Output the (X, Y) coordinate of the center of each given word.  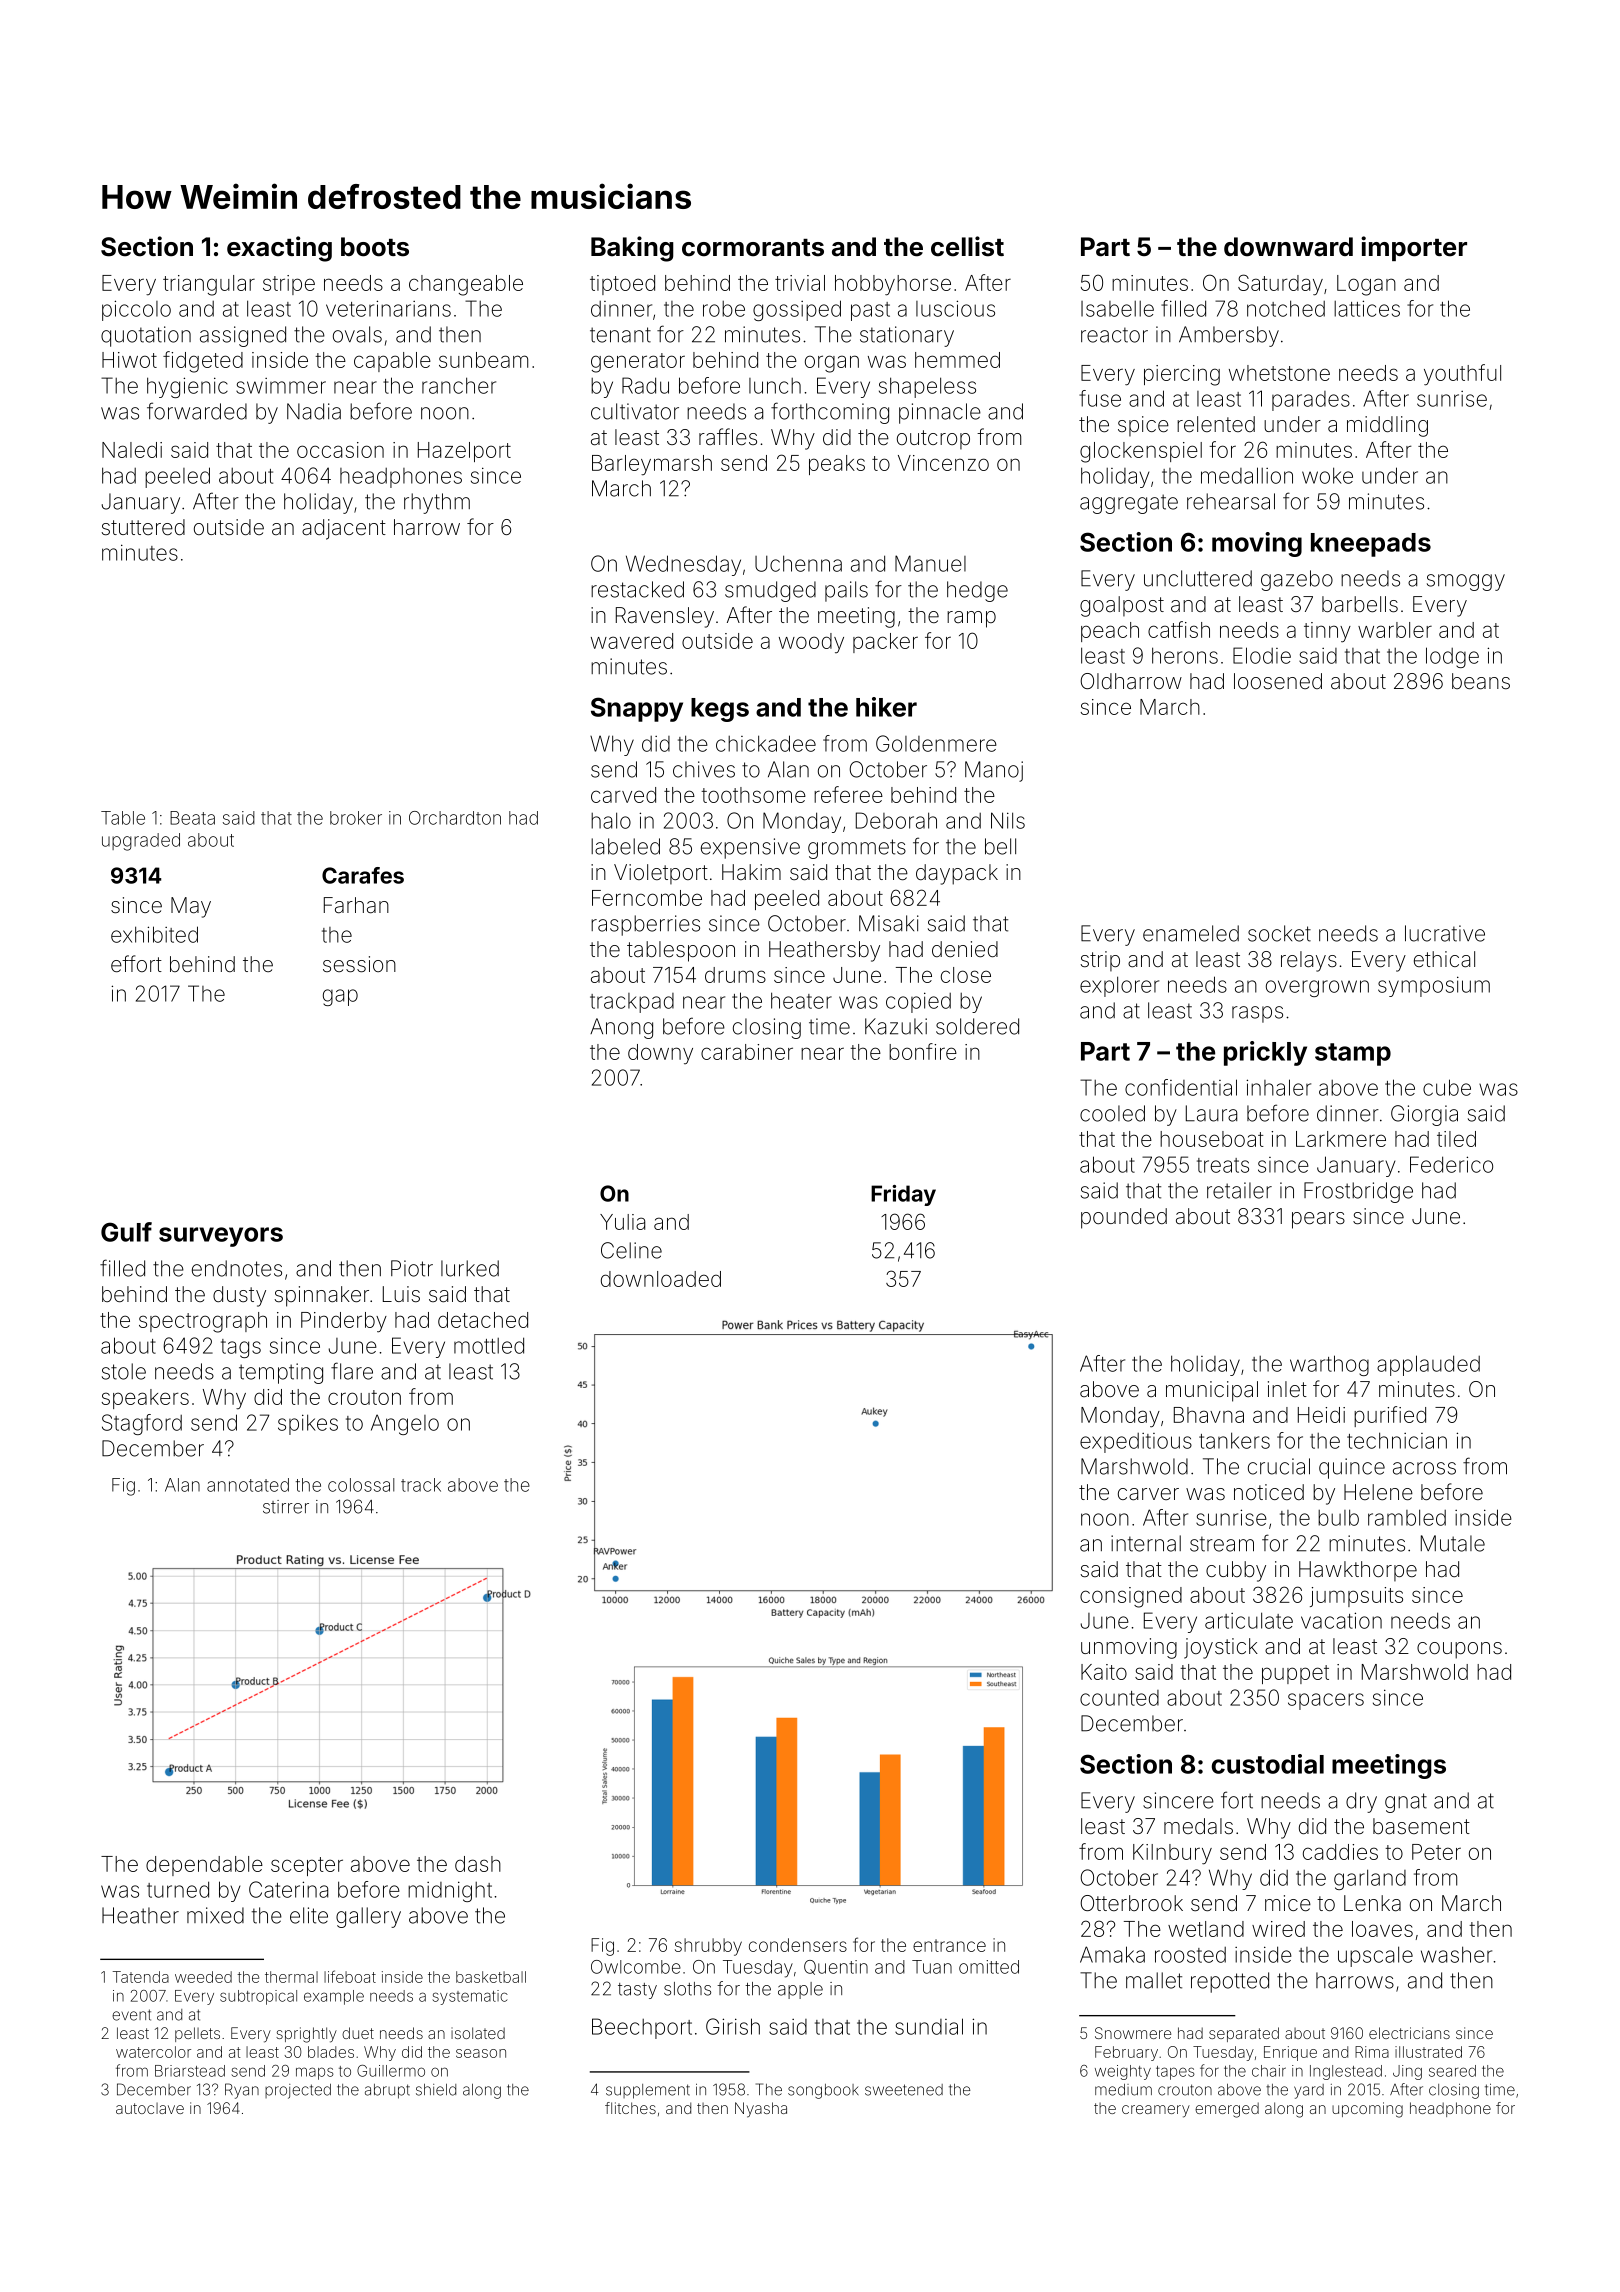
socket (1279, 933)
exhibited (154, 934)
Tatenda (141, 1977)
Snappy (637, 709)
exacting (279, 249)
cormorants (753, 248)
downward (1288, 247)
